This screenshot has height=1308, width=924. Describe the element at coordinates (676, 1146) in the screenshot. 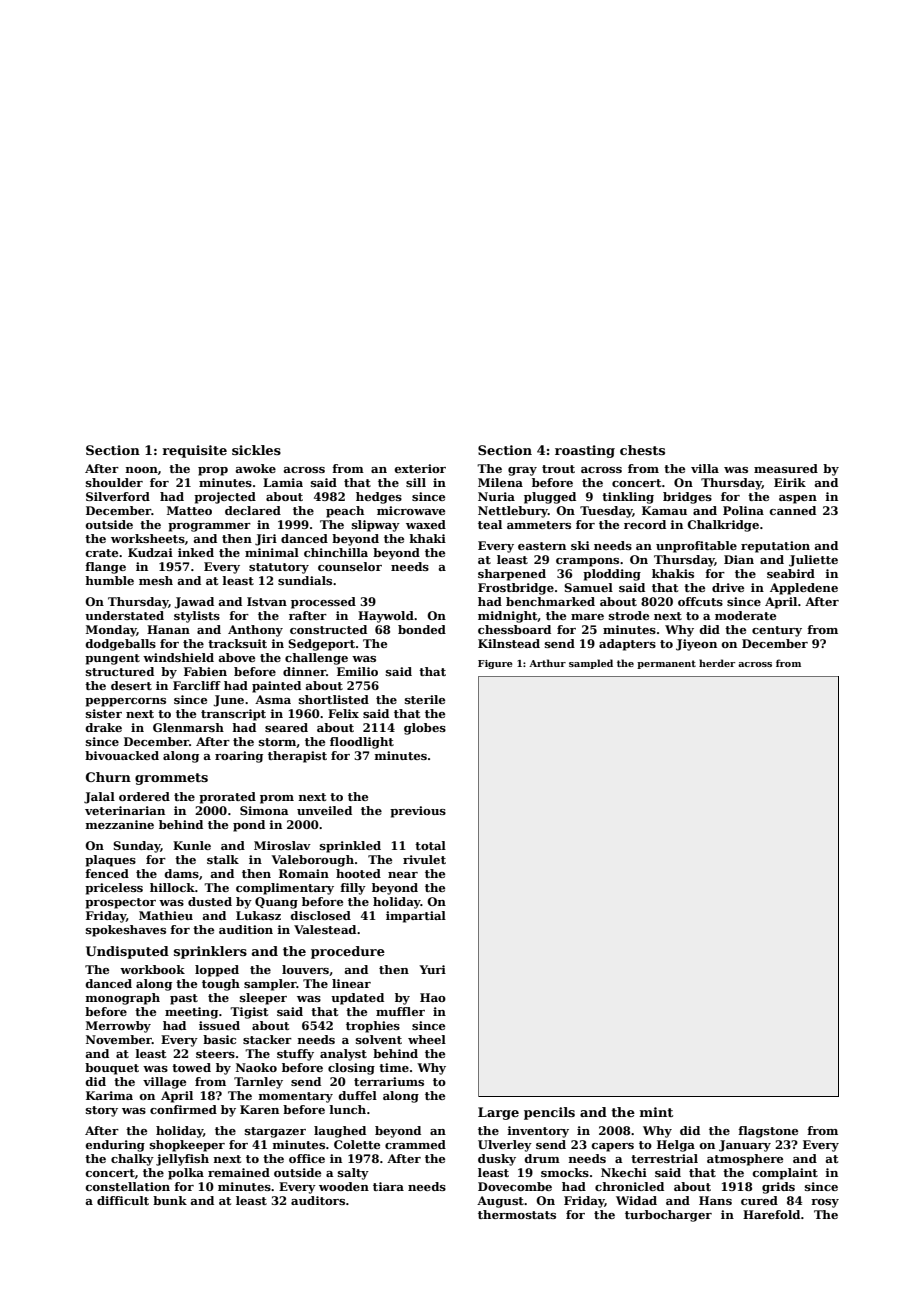

I see `Helga` at that location.
